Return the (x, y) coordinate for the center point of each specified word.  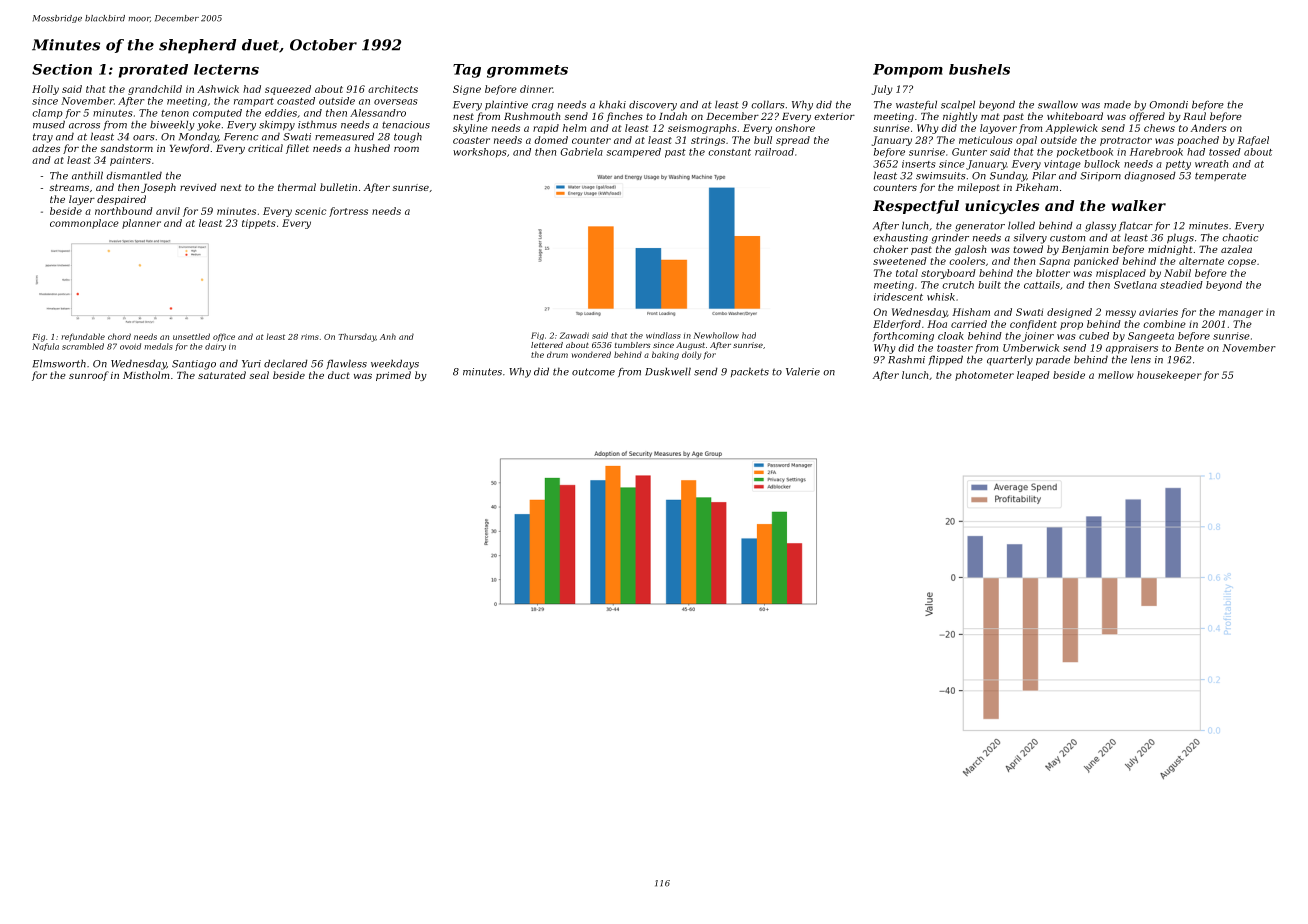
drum (557, 354)
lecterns (226, 69)
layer (82, 200)
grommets (527, 71)
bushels (979, 69)
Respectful (916, 207)
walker (1139, 205)
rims (310, 337)
